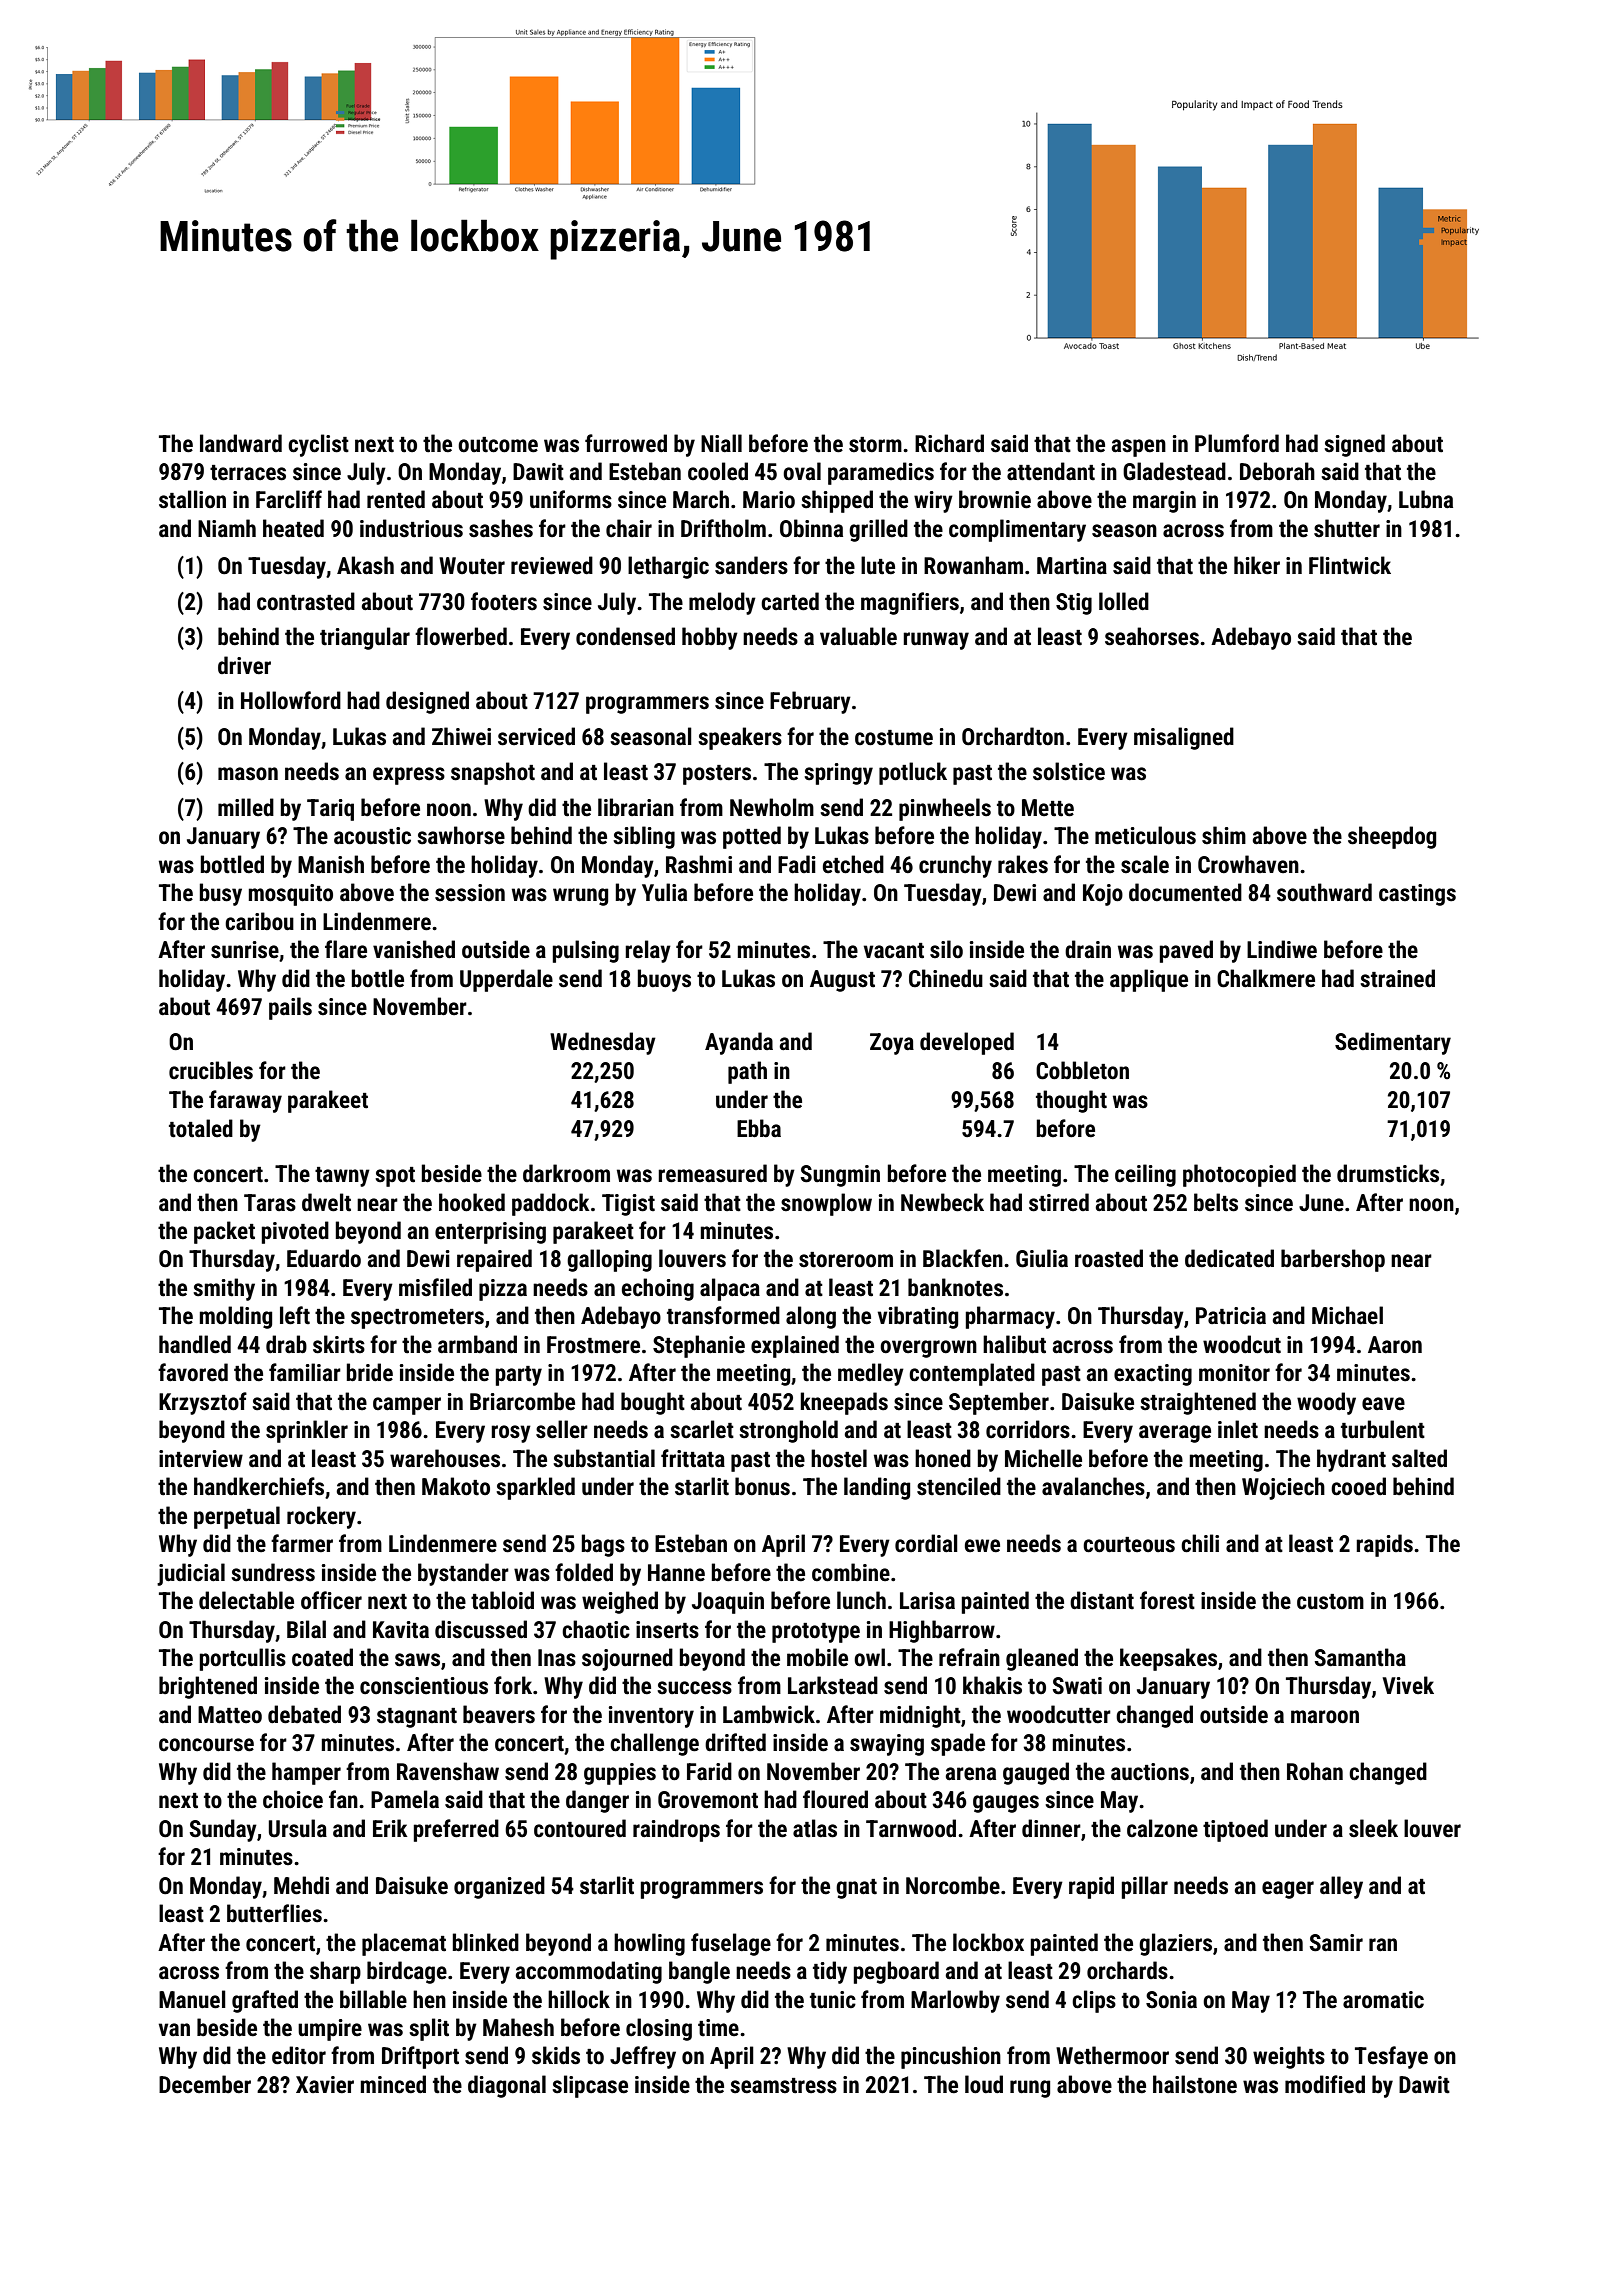 The image size is (1620, 2292). I want to click on Lubna, so click(1426, 499).
